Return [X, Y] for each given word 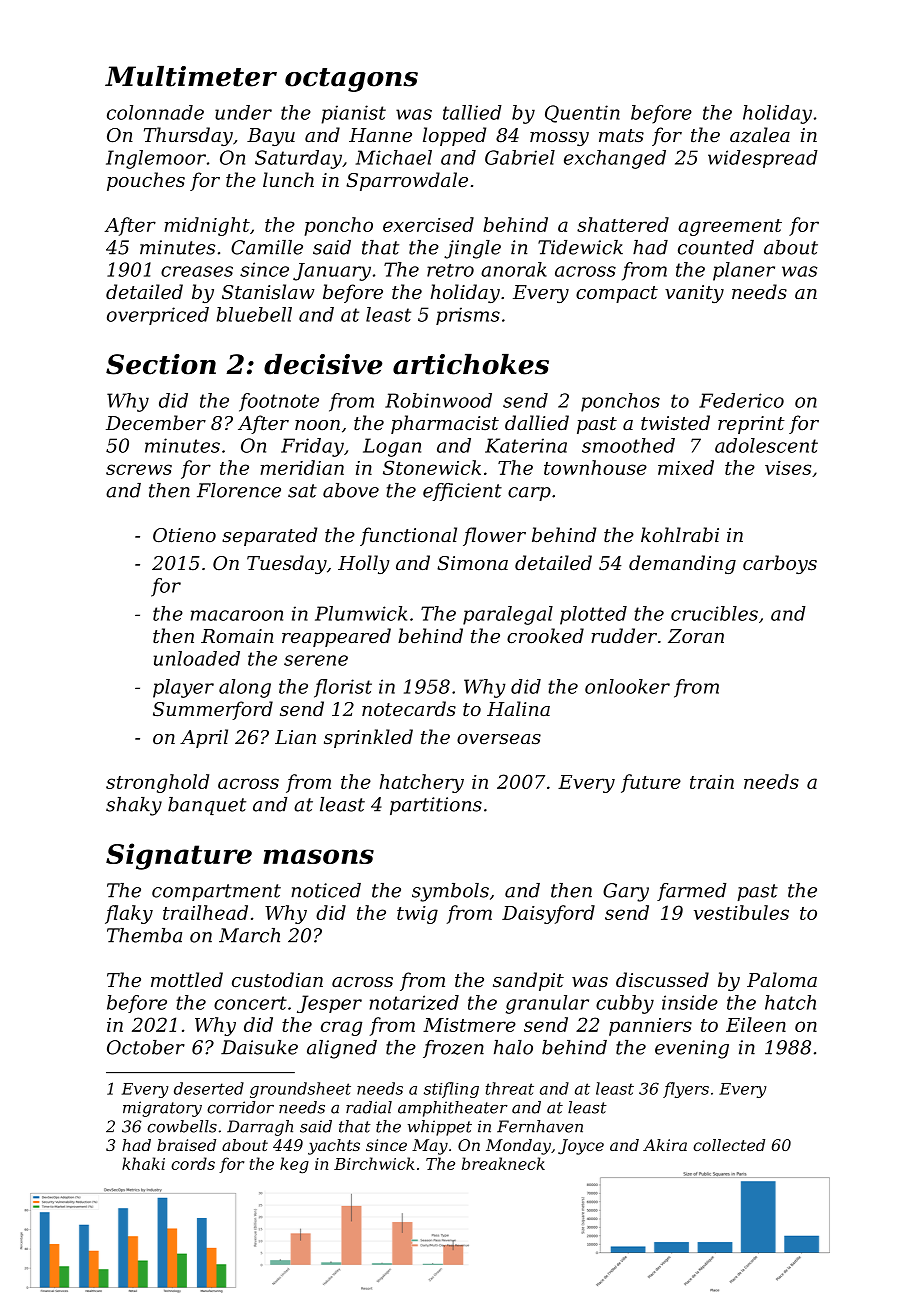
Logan [392, 447]
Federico [741, 400]
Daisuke [259, 1047]
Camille [267, 247]
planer [744, 271]
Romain [237, 636]
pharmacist [445, 424]
